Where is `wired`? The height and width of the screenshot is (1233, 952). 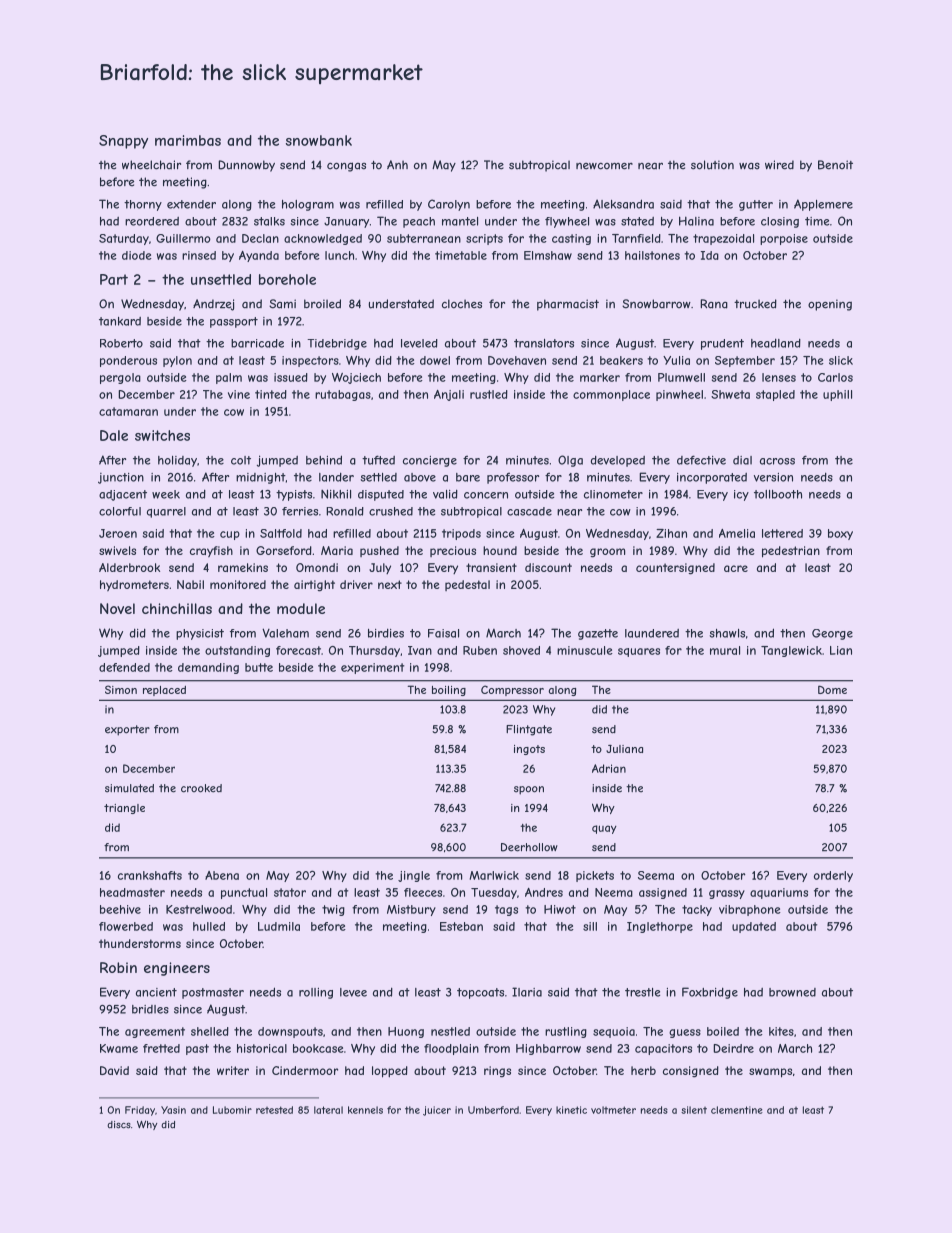
wired is located at coordinates (779, 165).
